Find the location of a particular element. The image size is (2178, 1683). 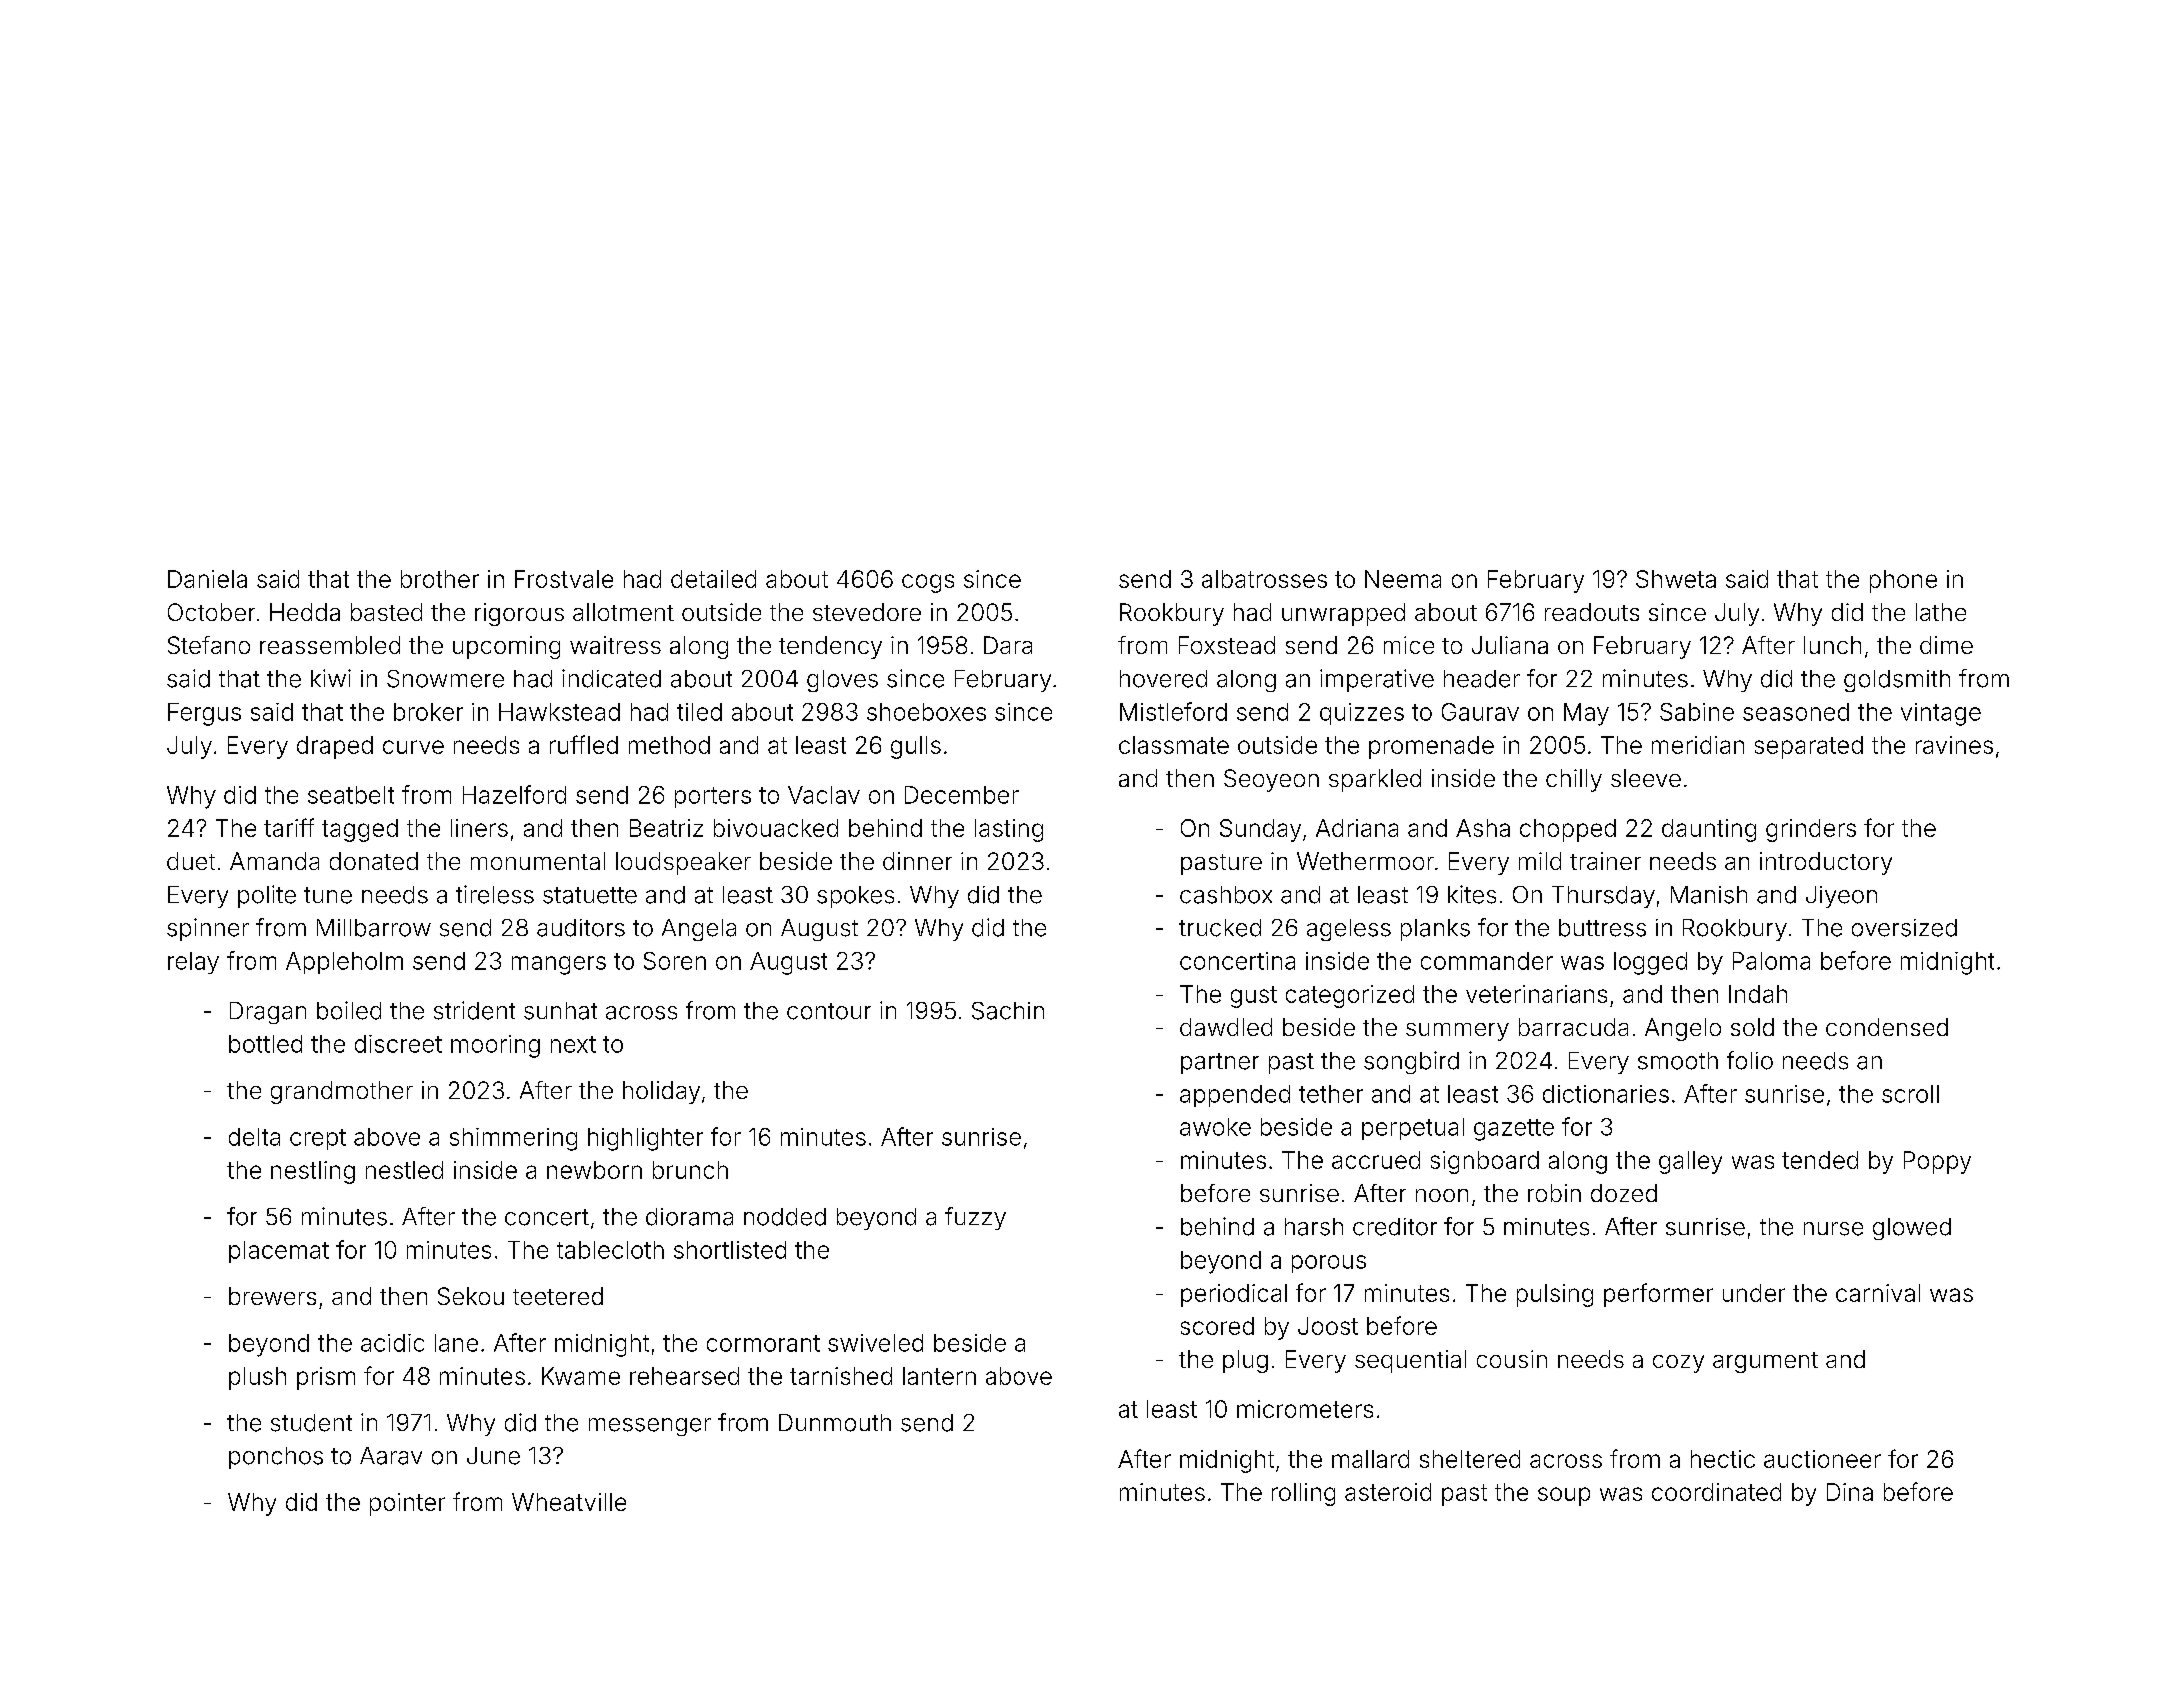

readouts is located at coordinates (1592, 612).
